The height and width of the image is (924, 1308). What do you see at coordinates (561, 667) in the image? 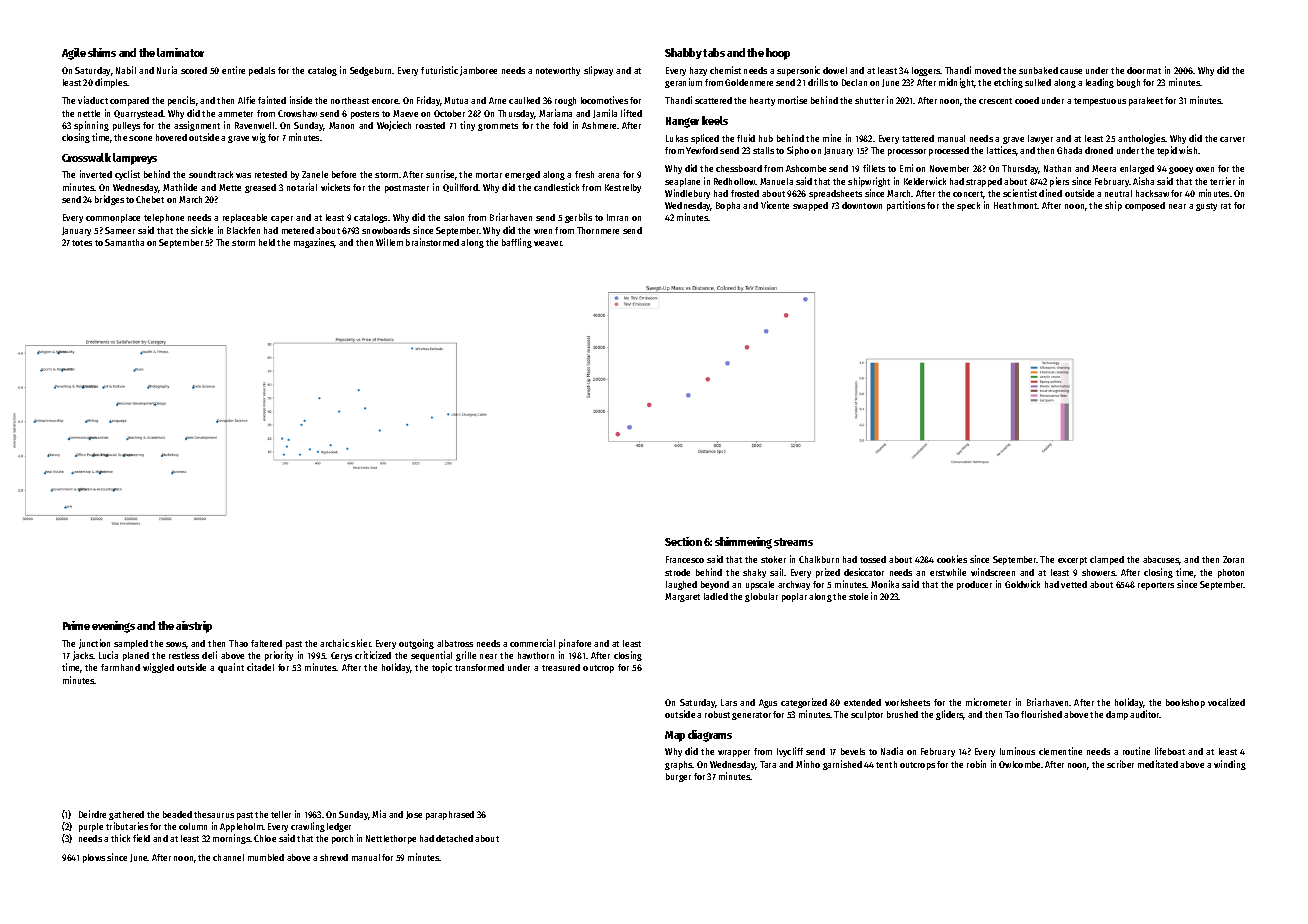
I see `treasured` at bounding box center [561, 667].
